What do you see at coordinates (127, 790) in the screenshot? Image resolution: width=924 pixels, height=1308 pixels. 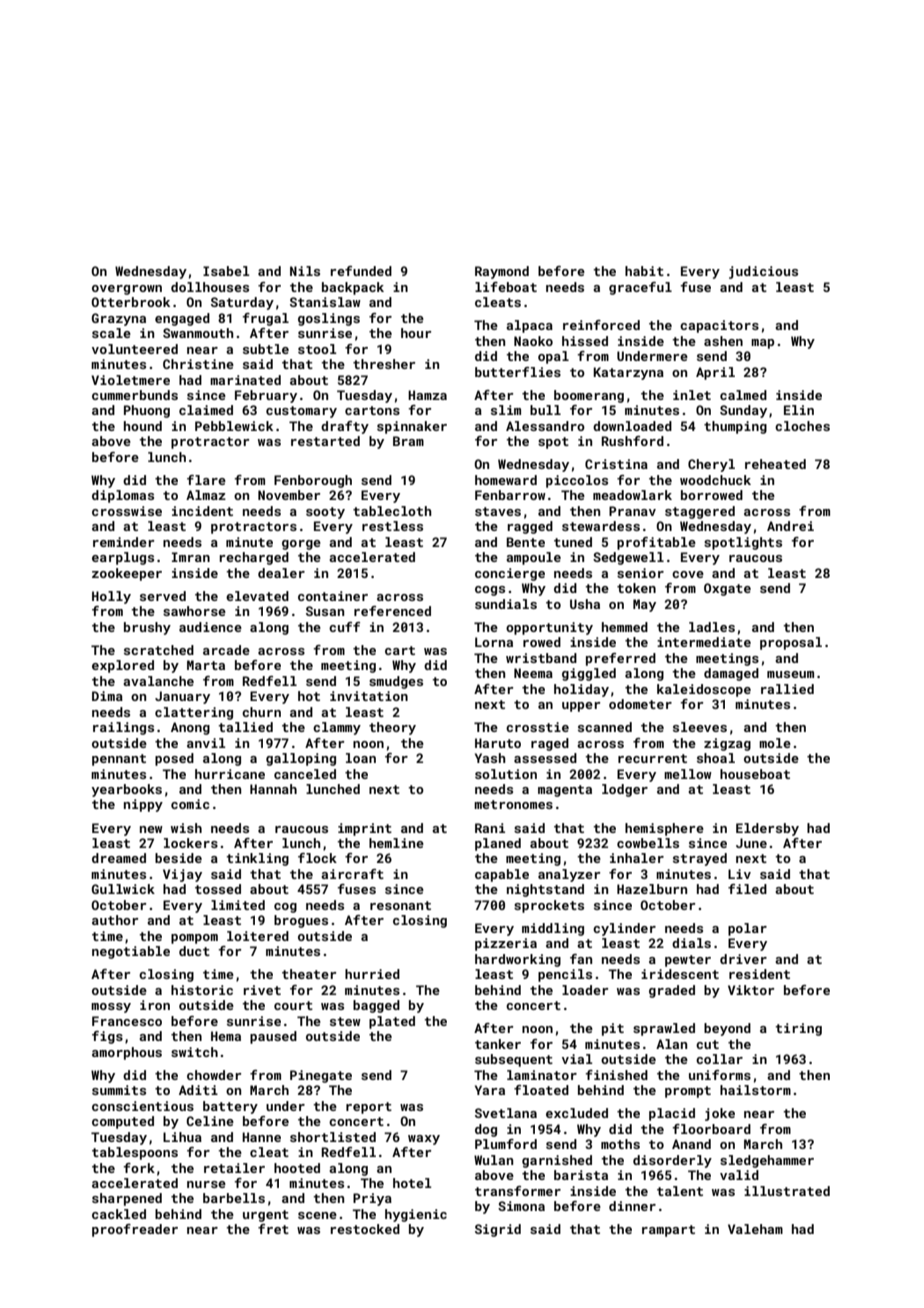 I see `yearbooks` at bounding box center [127, 790].
